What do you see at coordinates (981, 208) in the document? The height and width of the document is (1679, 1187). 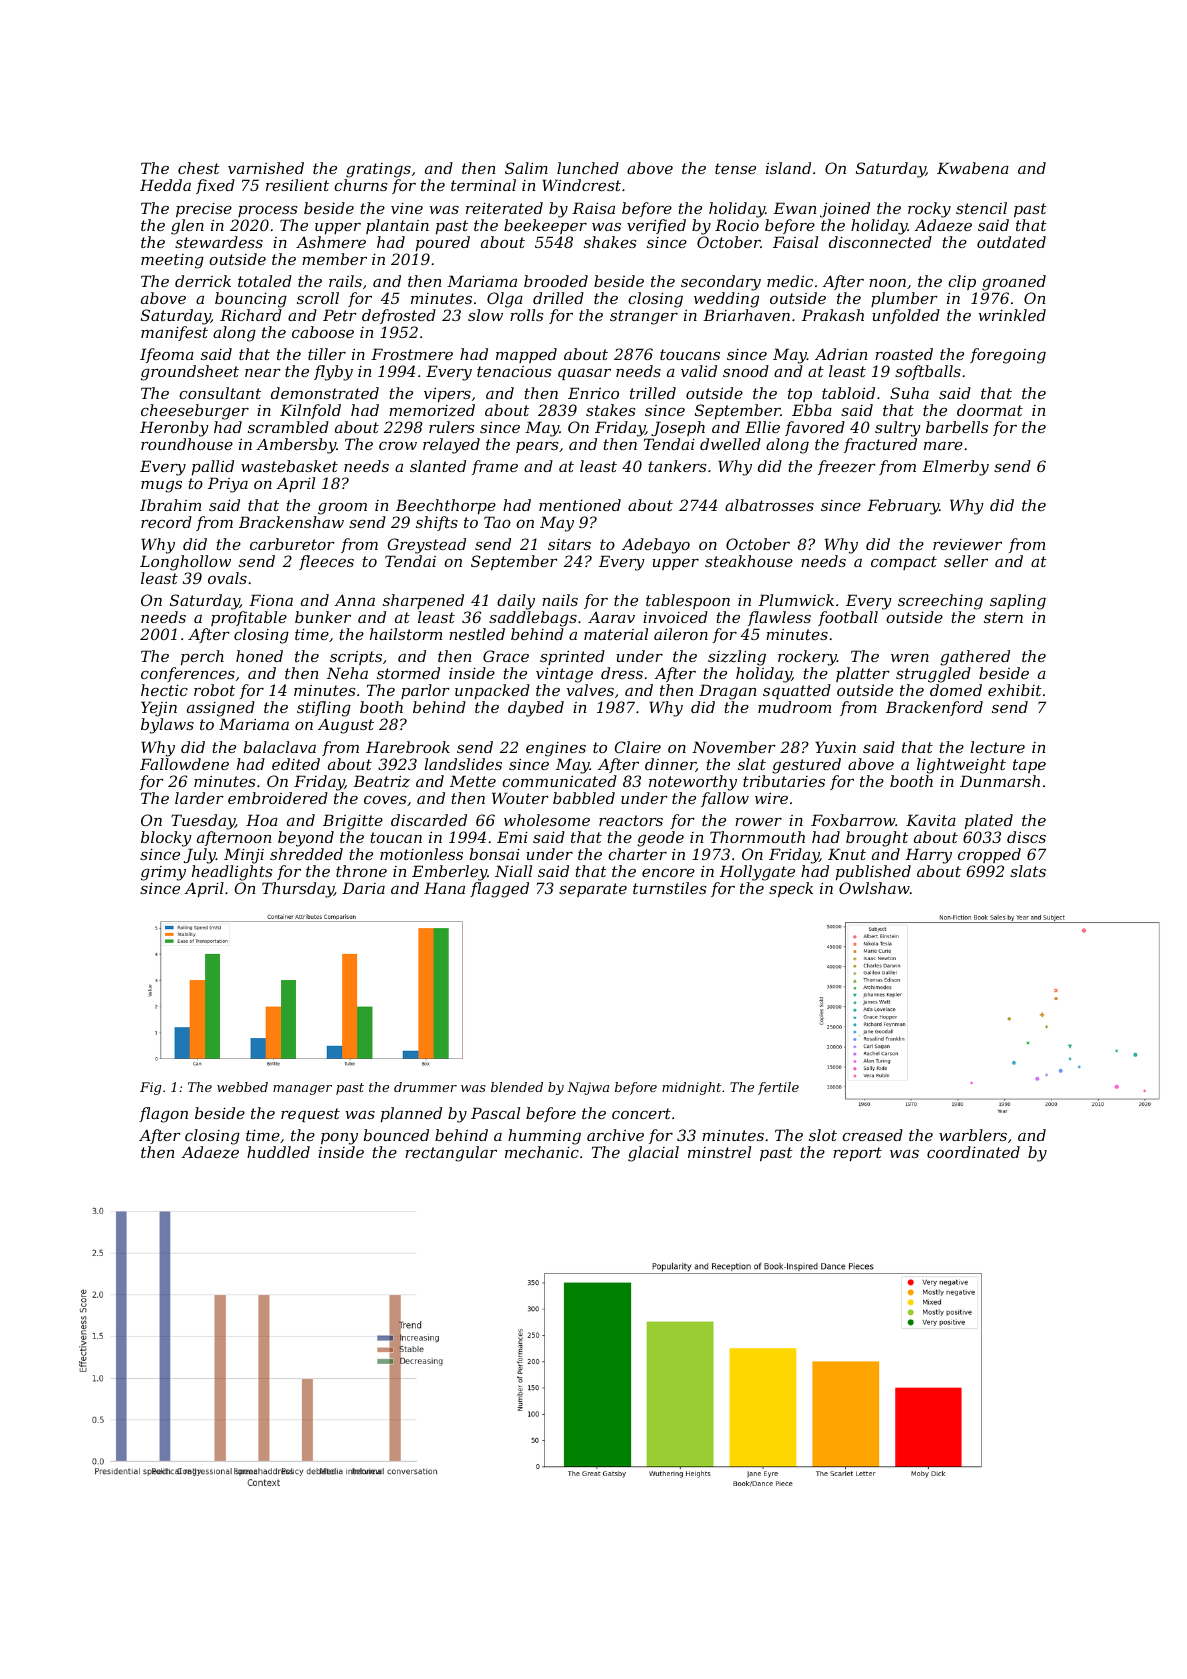 I see `stencil` at bounding box center [981, 208].
